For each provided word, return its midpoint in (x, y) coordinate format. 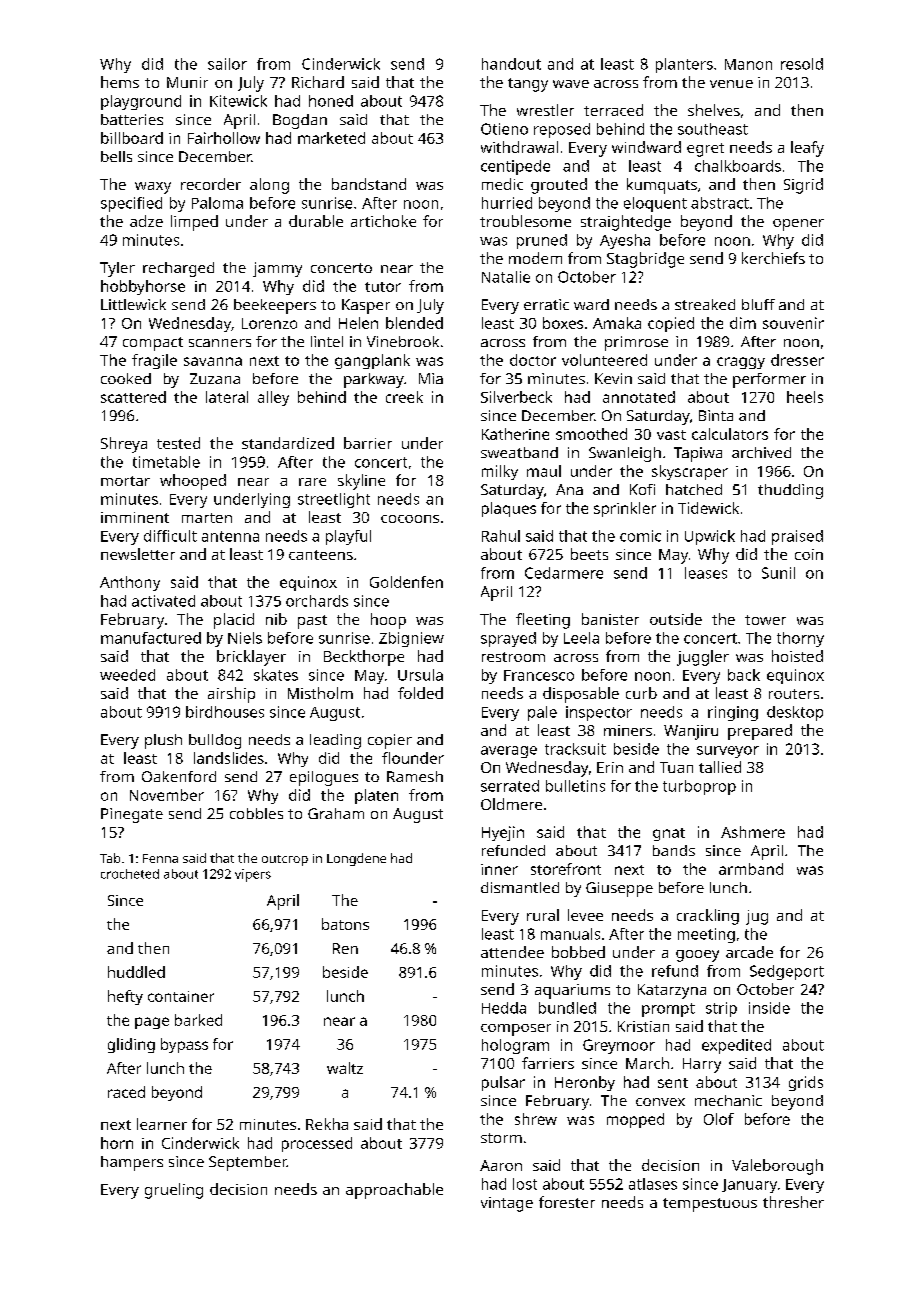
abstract (720, 203)
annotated (639, 397)
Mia (431, 378)
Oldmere (511, 804)
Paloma (217, 203)
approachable (394, 1191)
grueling (174, 1191)
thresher (793, 1202)
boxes (563, 323)
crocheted (130, 874)
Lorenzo (269, 323)
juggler (703, 658)
